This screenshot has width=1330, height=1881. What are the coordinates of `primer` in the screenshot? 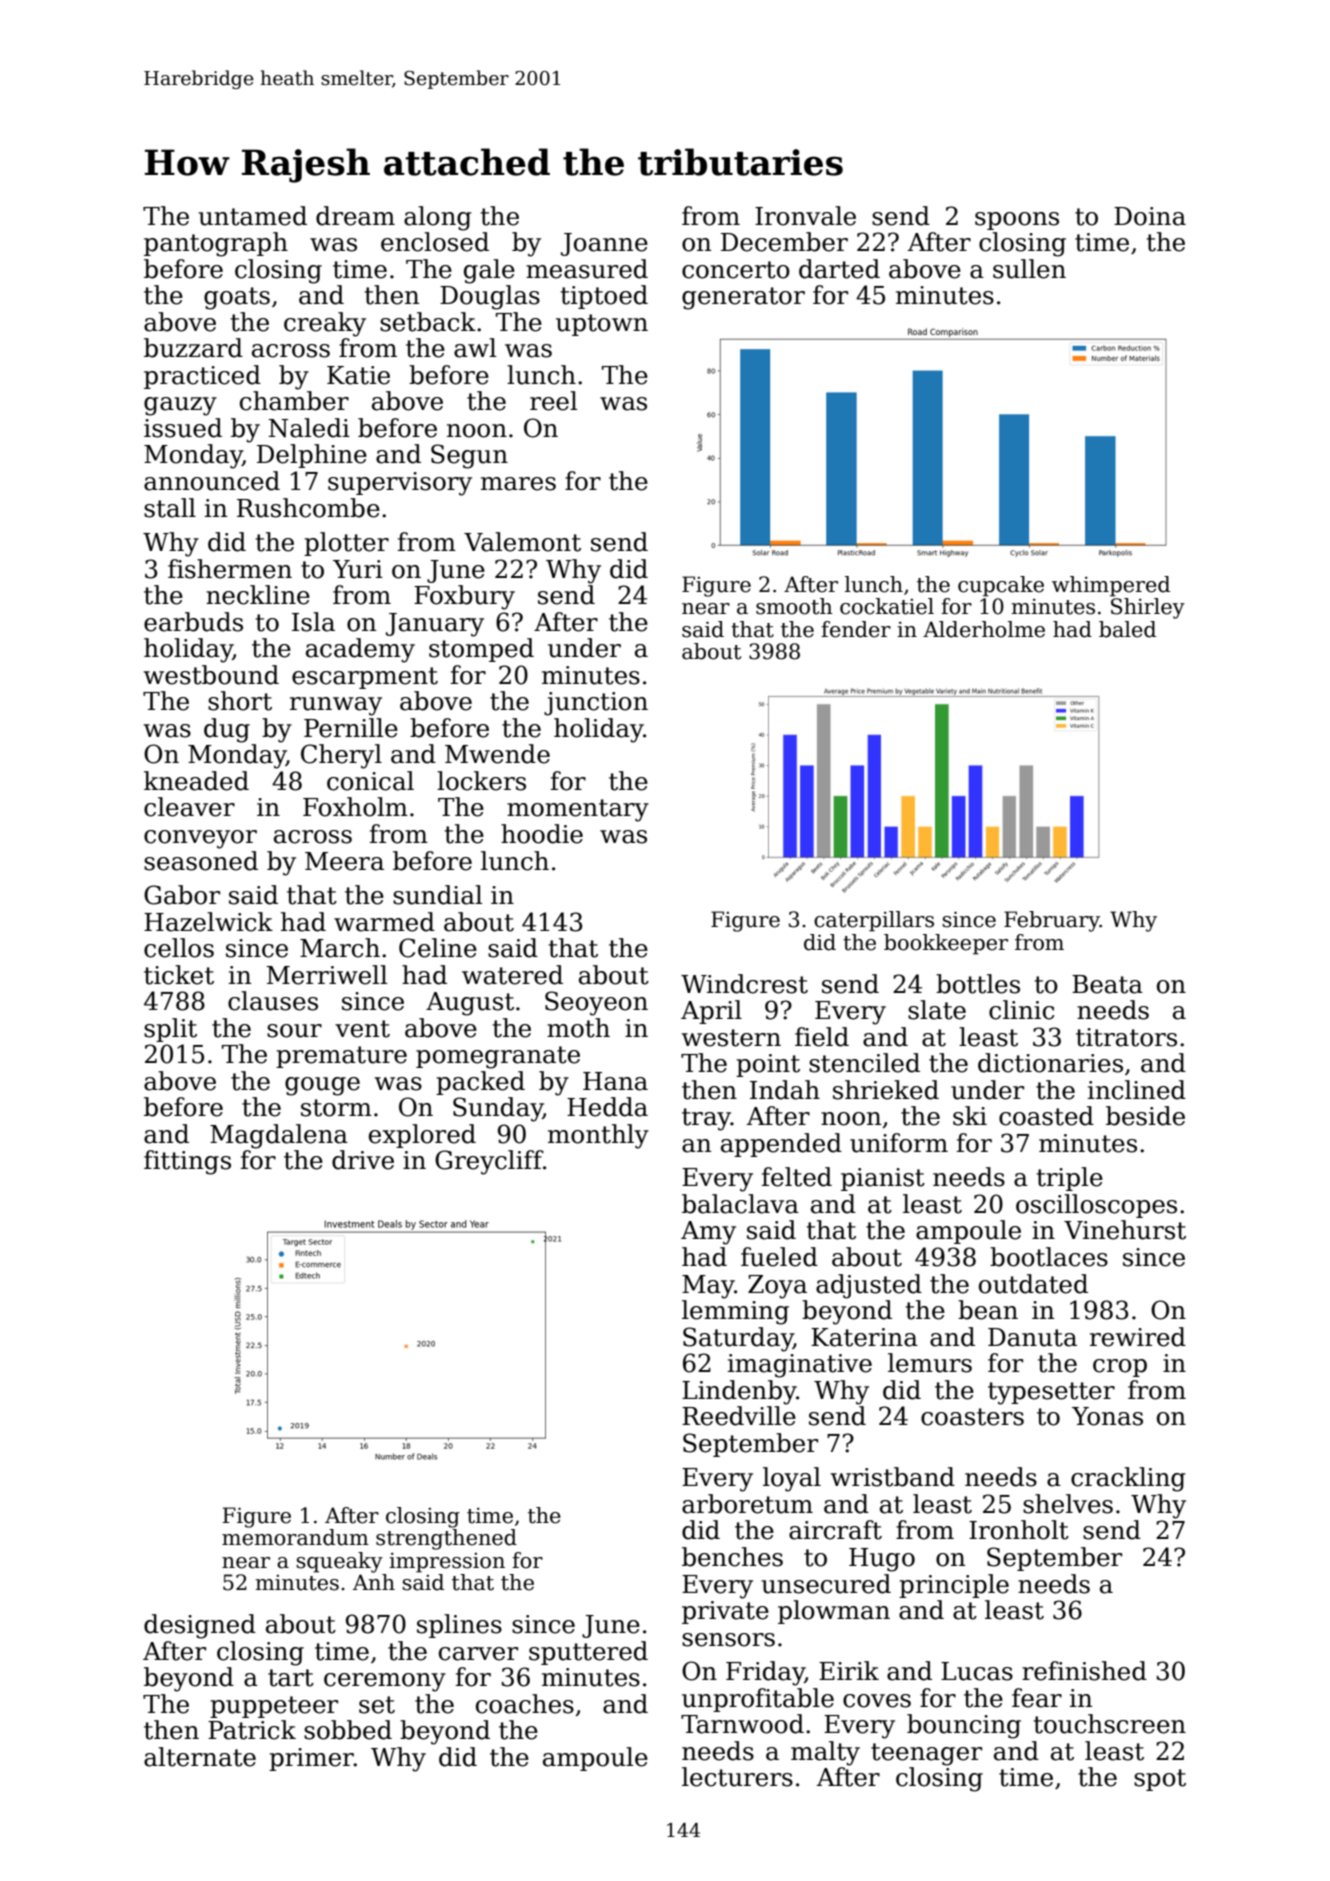 It's located at (311, 1759).
